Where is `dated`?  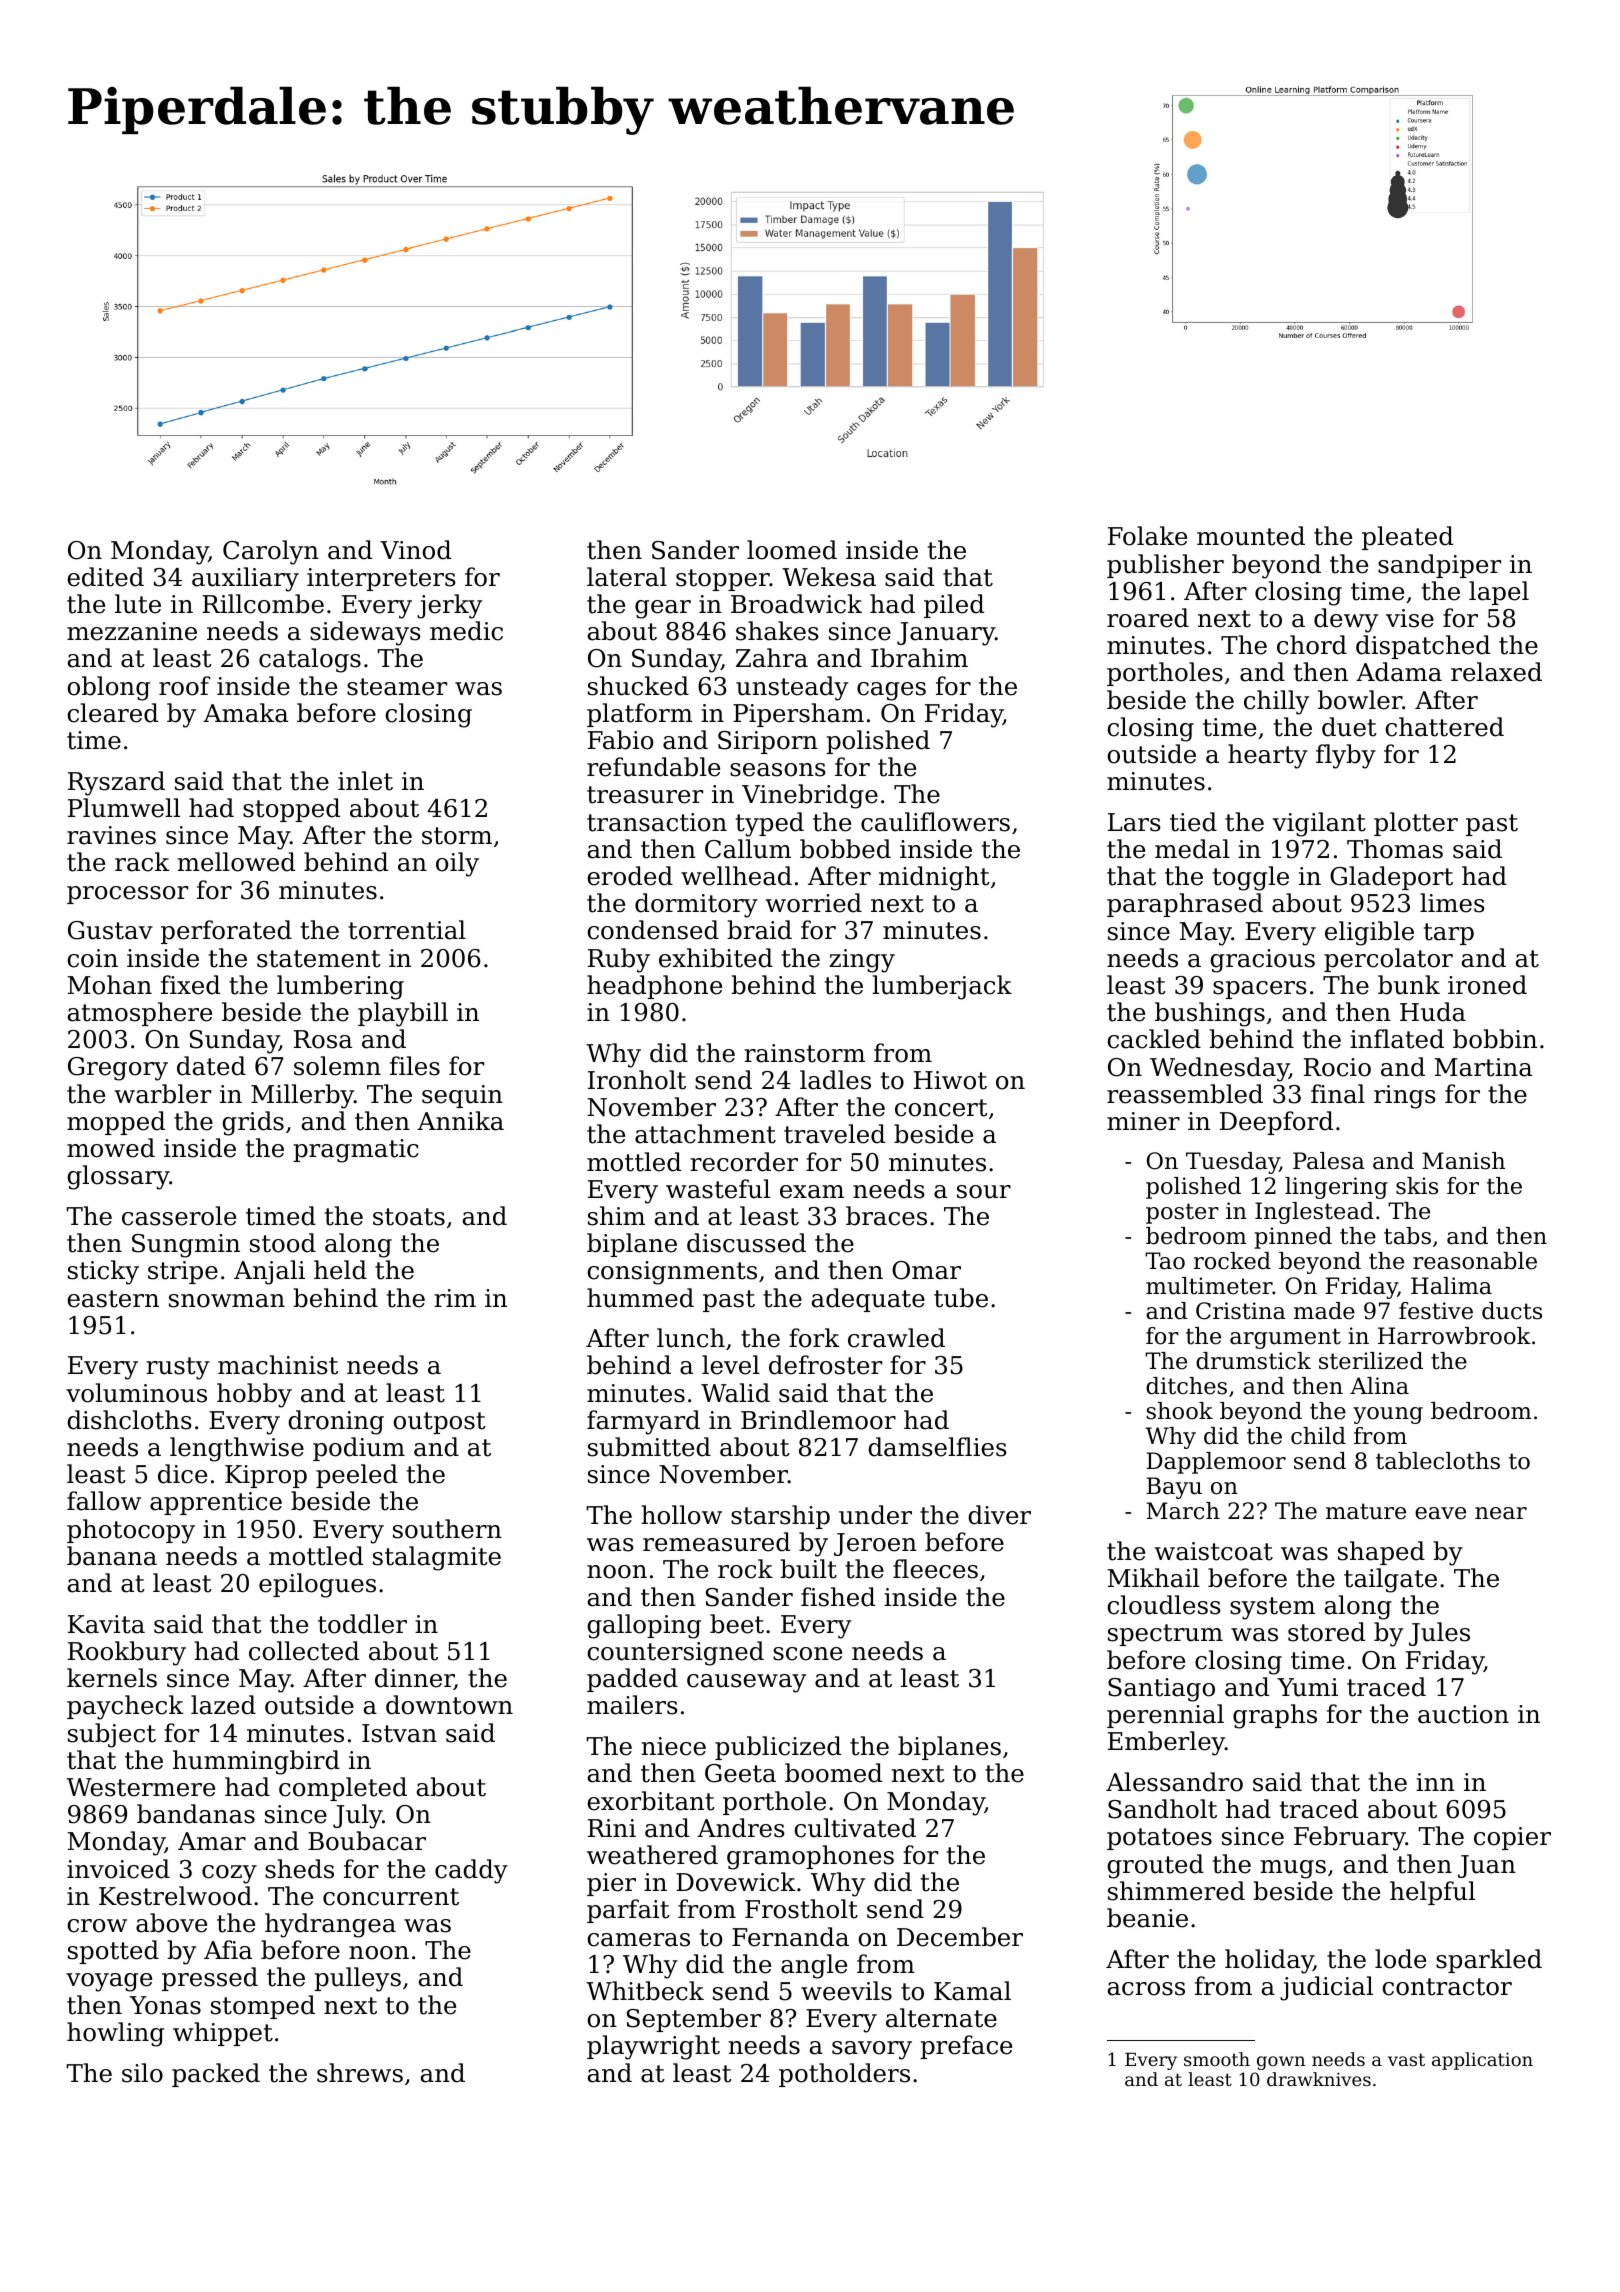
dated is located at coordinates (211, 1066).
